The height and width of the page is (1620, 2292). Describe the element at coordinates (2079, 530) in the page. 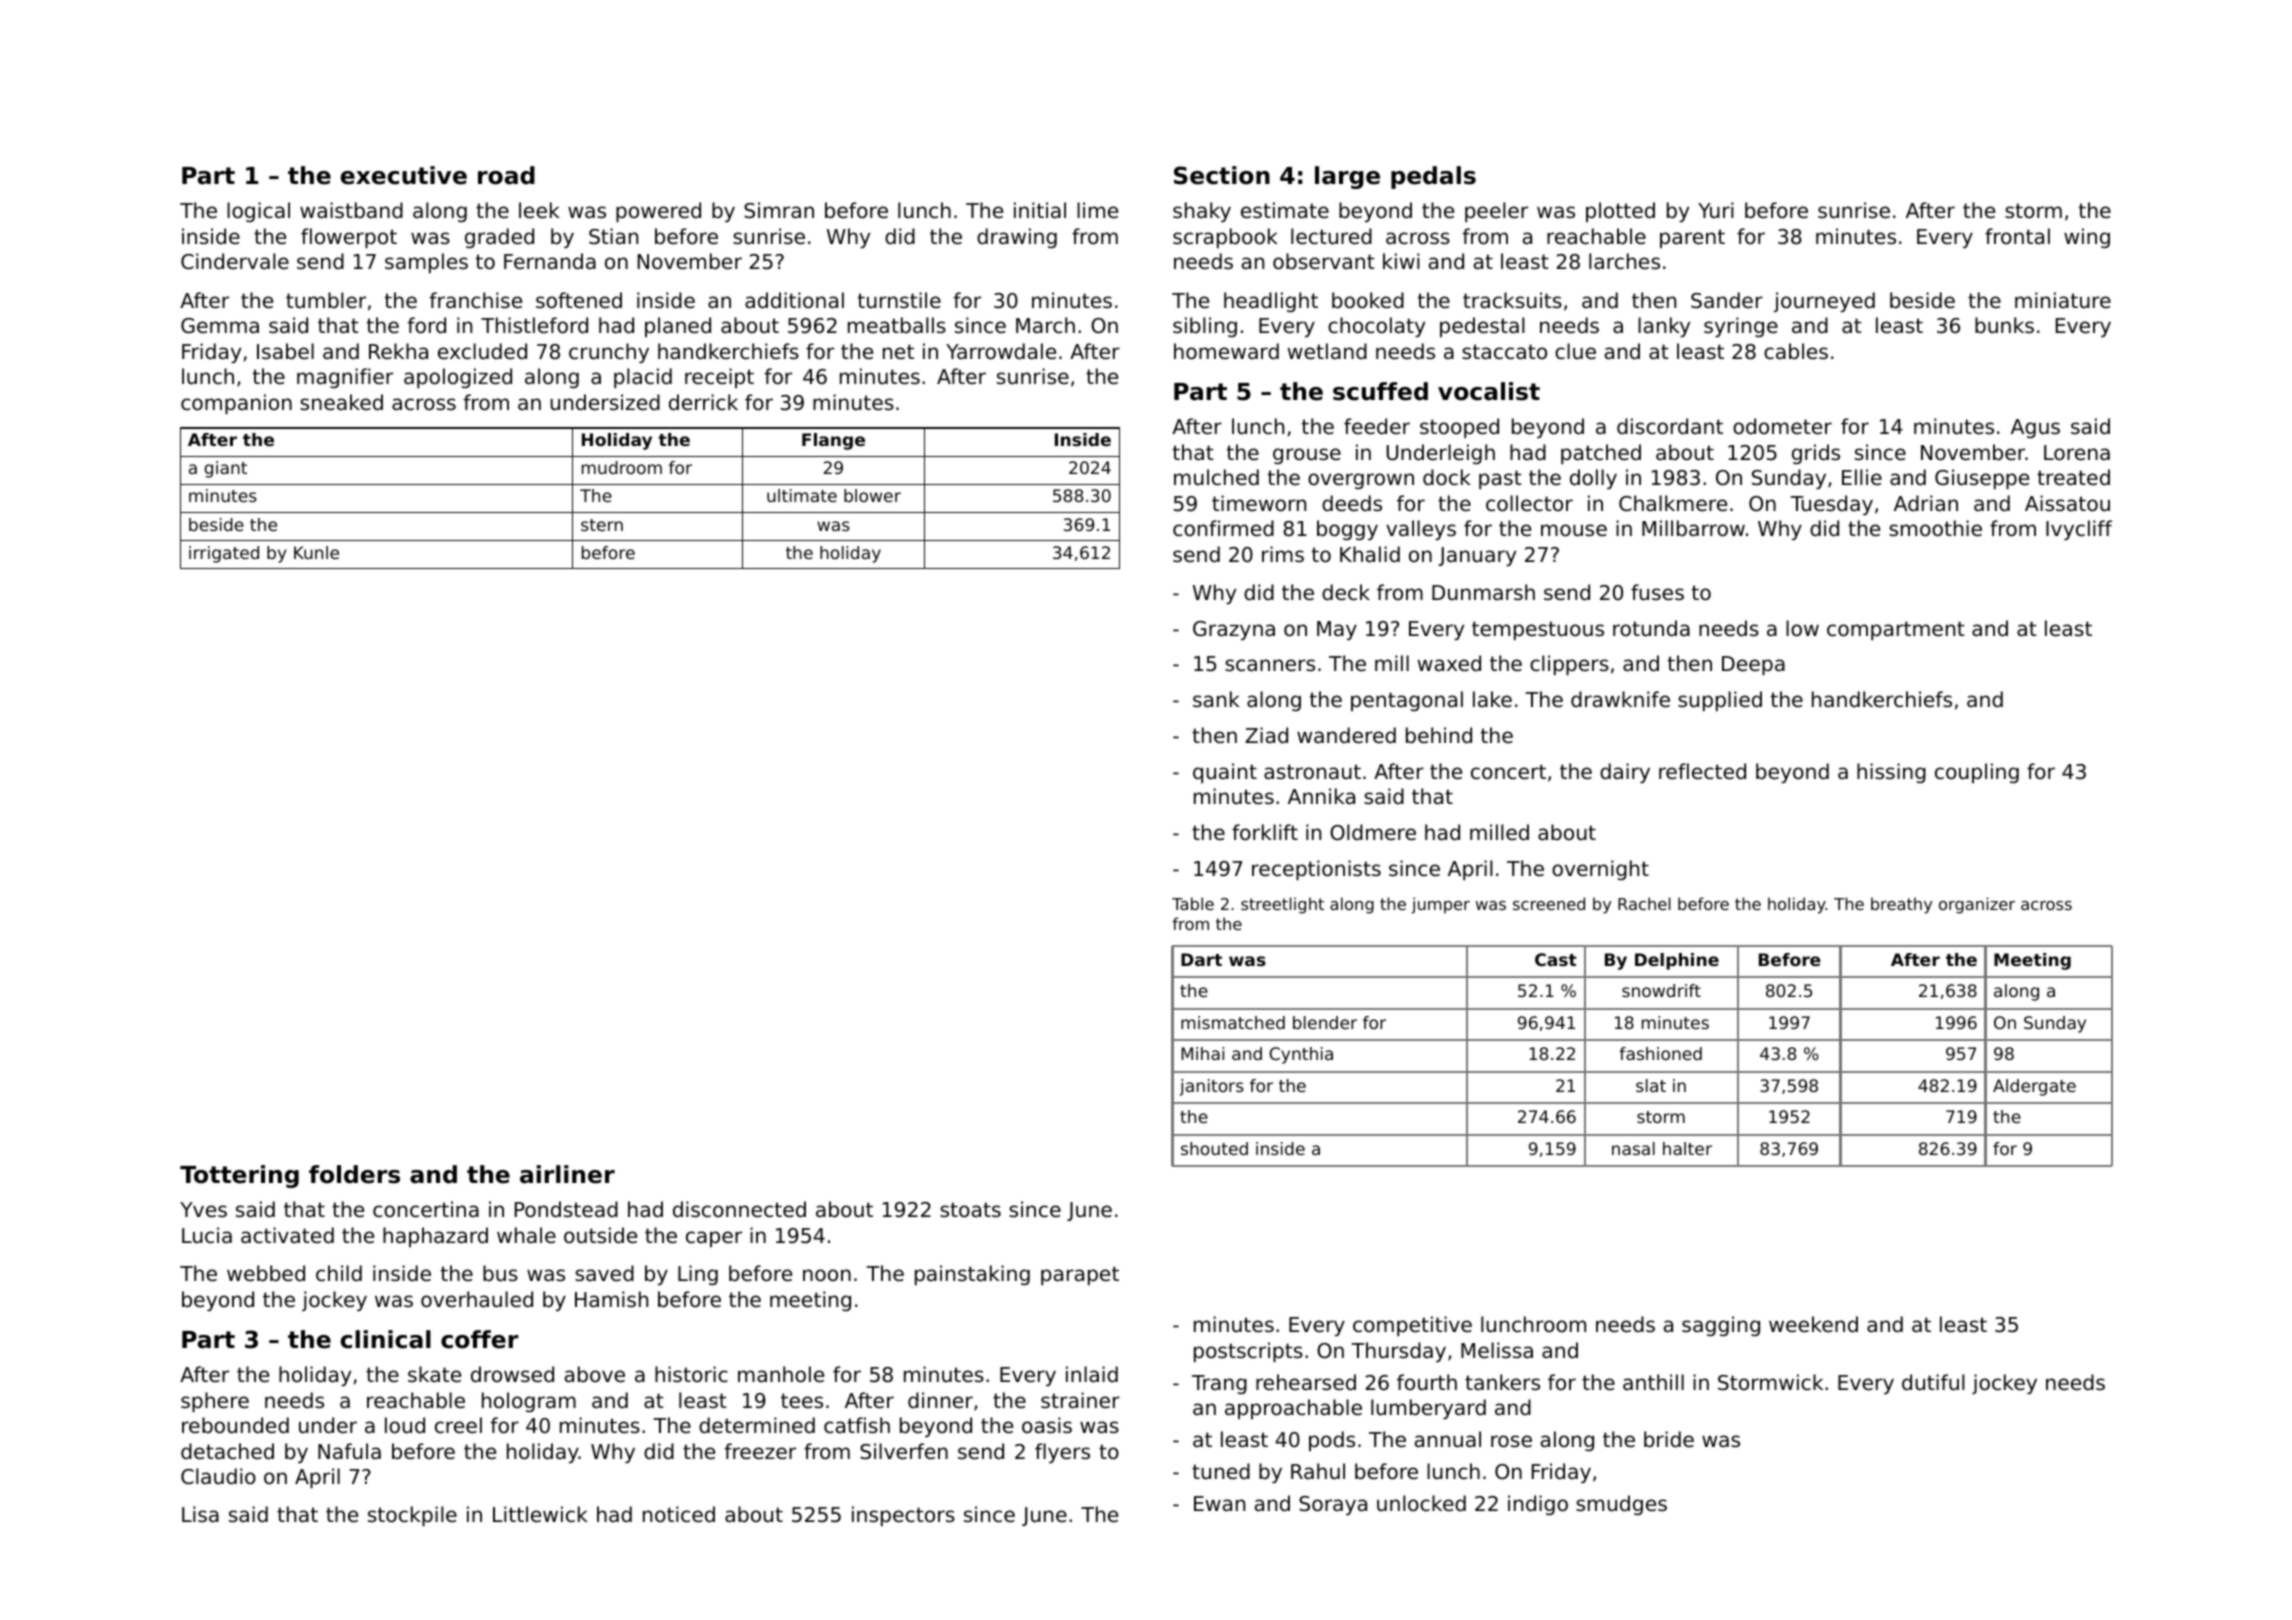

I see `Ivycliff` at that location.
